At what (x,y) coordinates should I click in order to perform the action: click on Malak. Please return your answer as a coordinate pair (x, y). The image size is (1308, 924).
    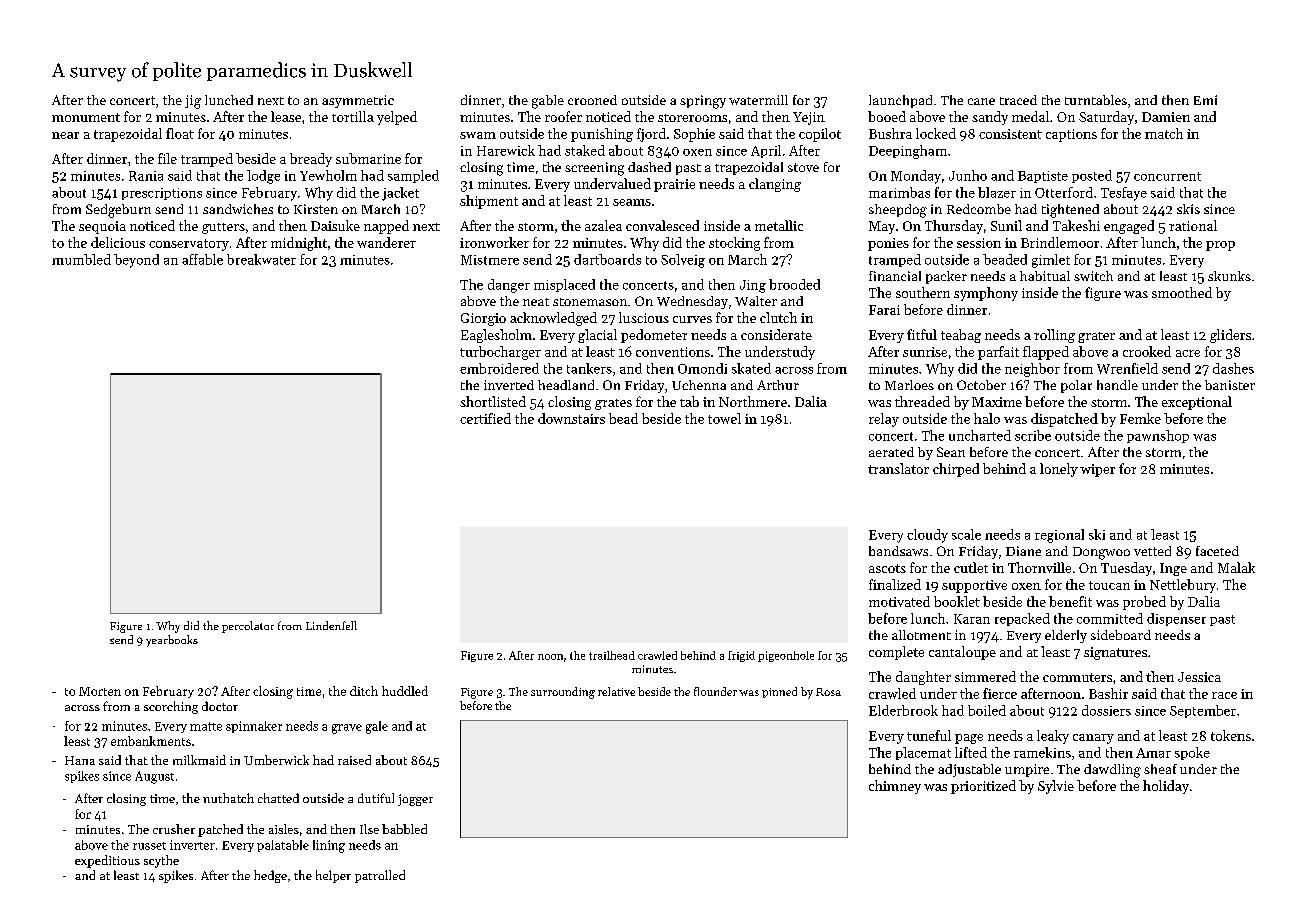
    Looking at the image, I should click on (1236, 567).
